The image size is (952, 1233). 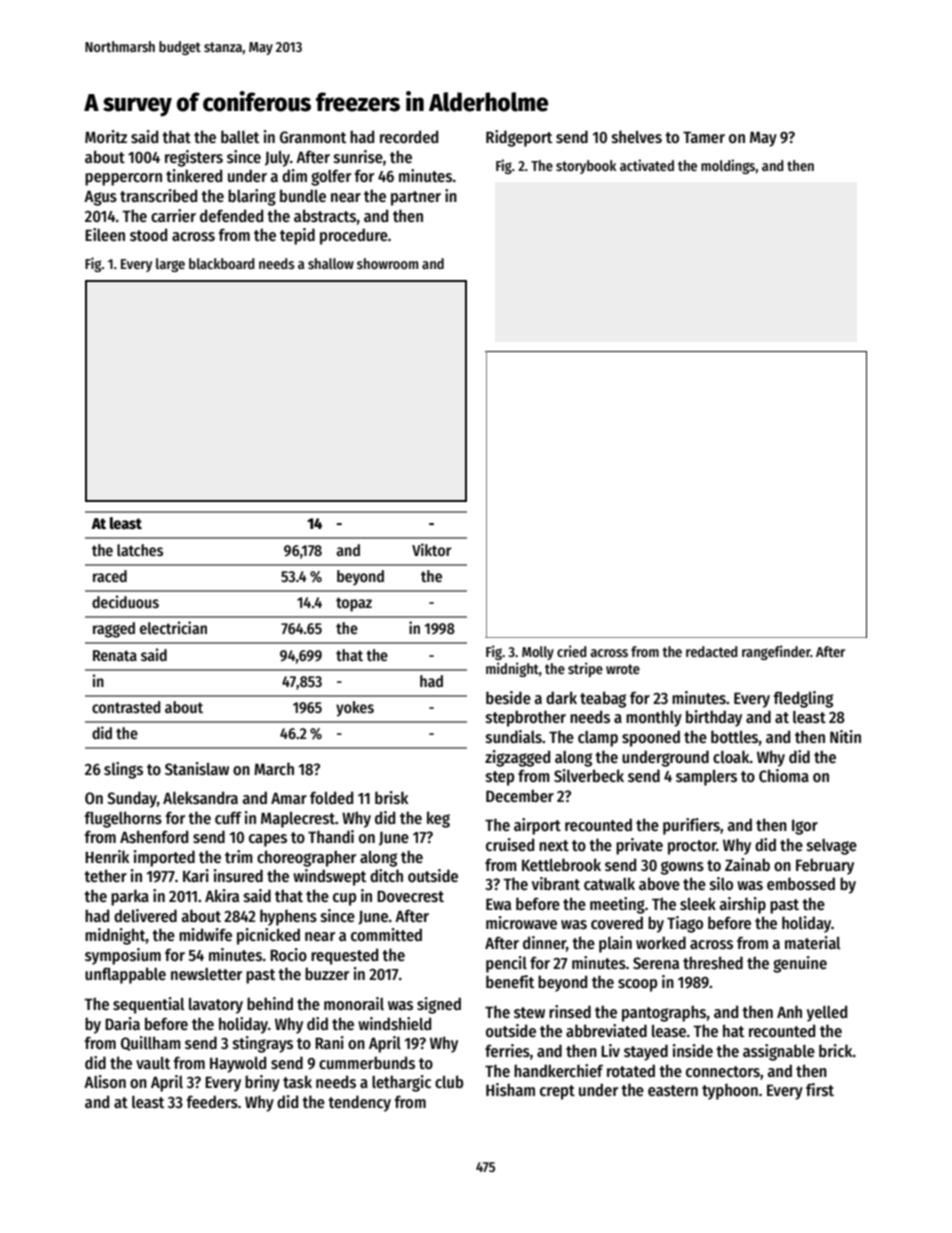 I want to click on Igor, so click(x=805, y=827).
